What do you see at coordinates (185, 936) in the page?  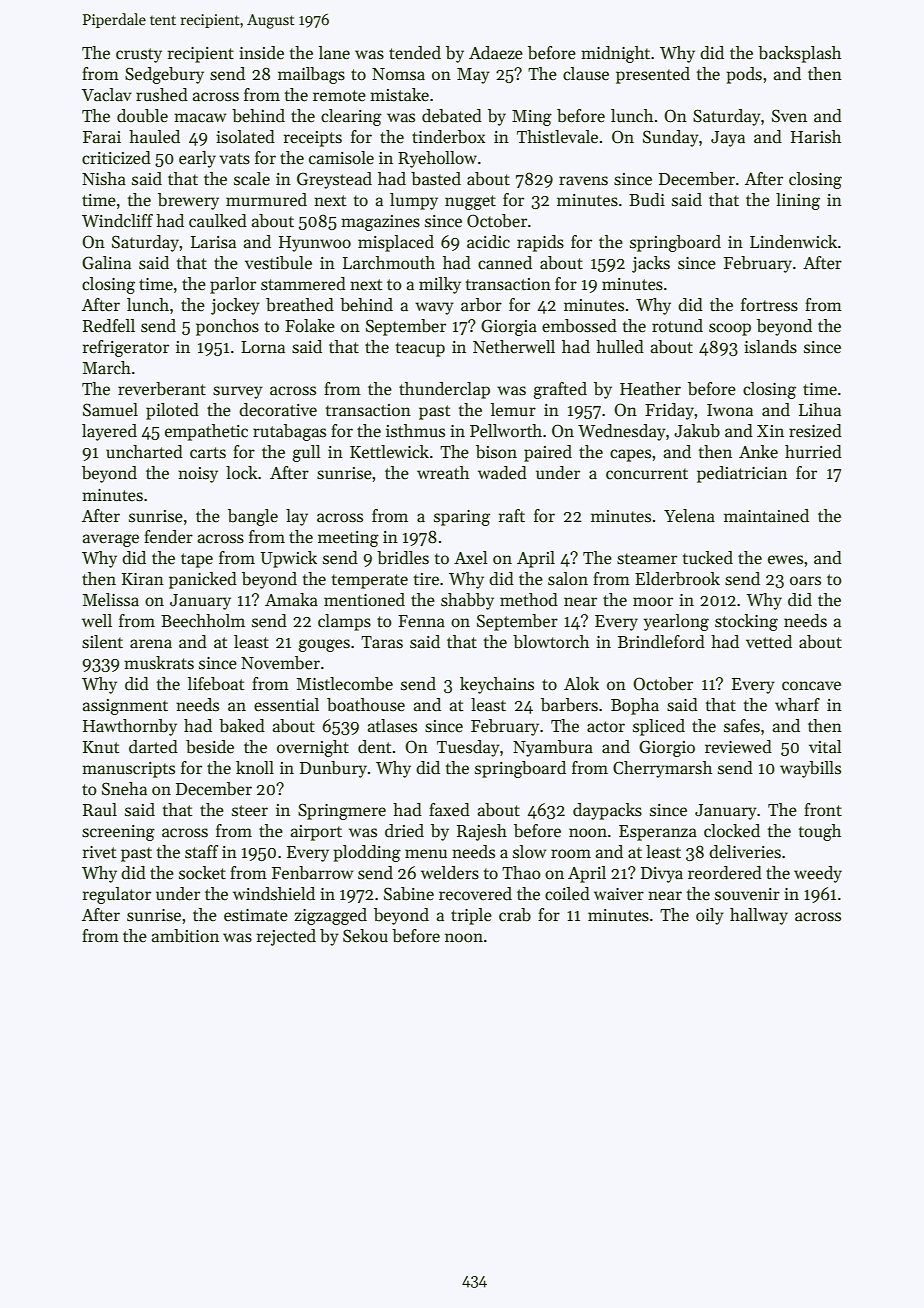 I see `ambition` at bounding box center [185, 936].
